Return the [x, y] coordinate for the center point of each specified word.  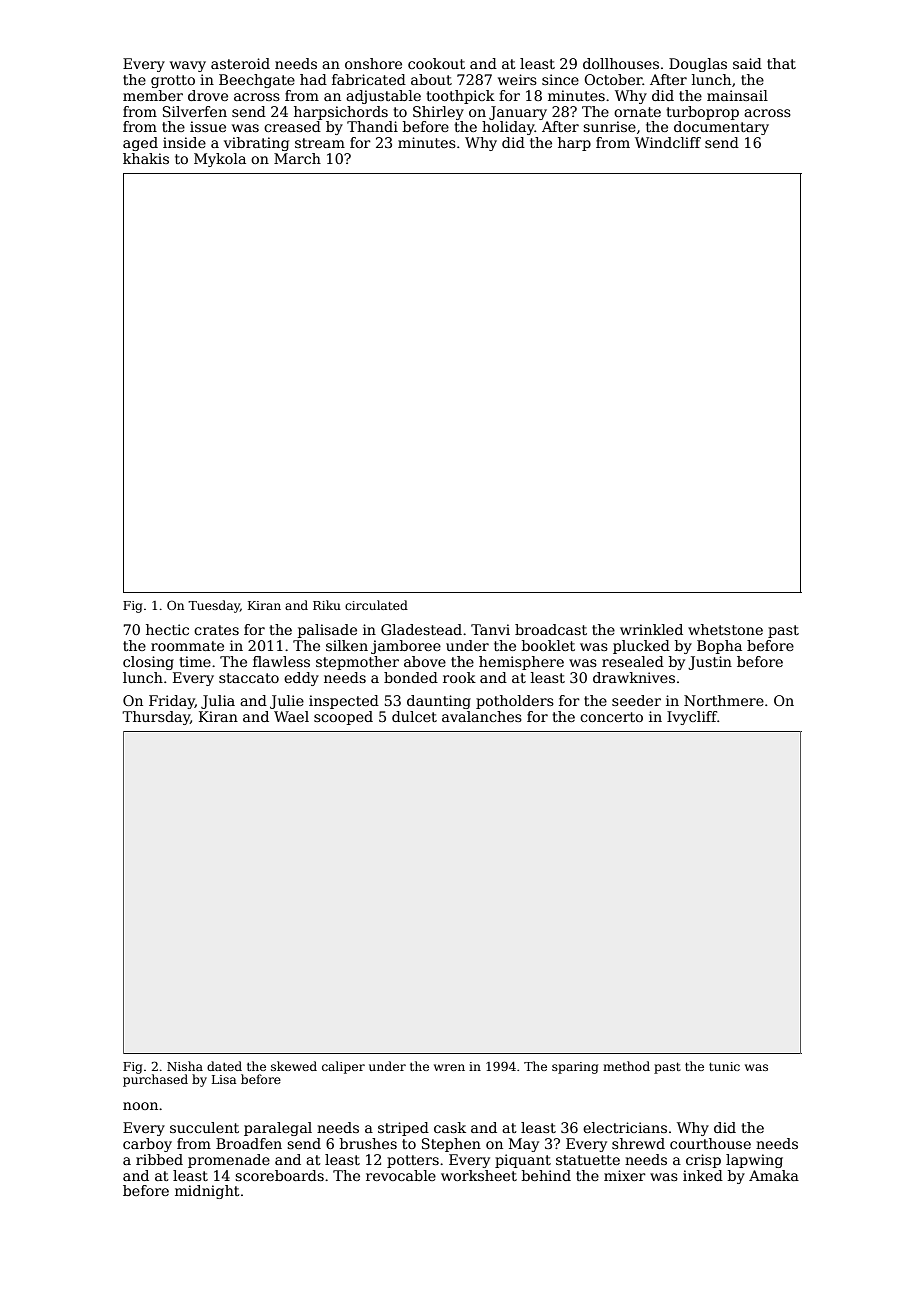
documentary [721, 128]
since [560, 79]
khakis [146, 158]
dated [224, 1066]
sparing [575, 1068]
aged [140, 144]
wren [449, 1067]
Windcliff [668, 142]
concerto [611, 717]
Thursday [156, 718]
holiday [508, 128]
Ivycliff [692, 718]
